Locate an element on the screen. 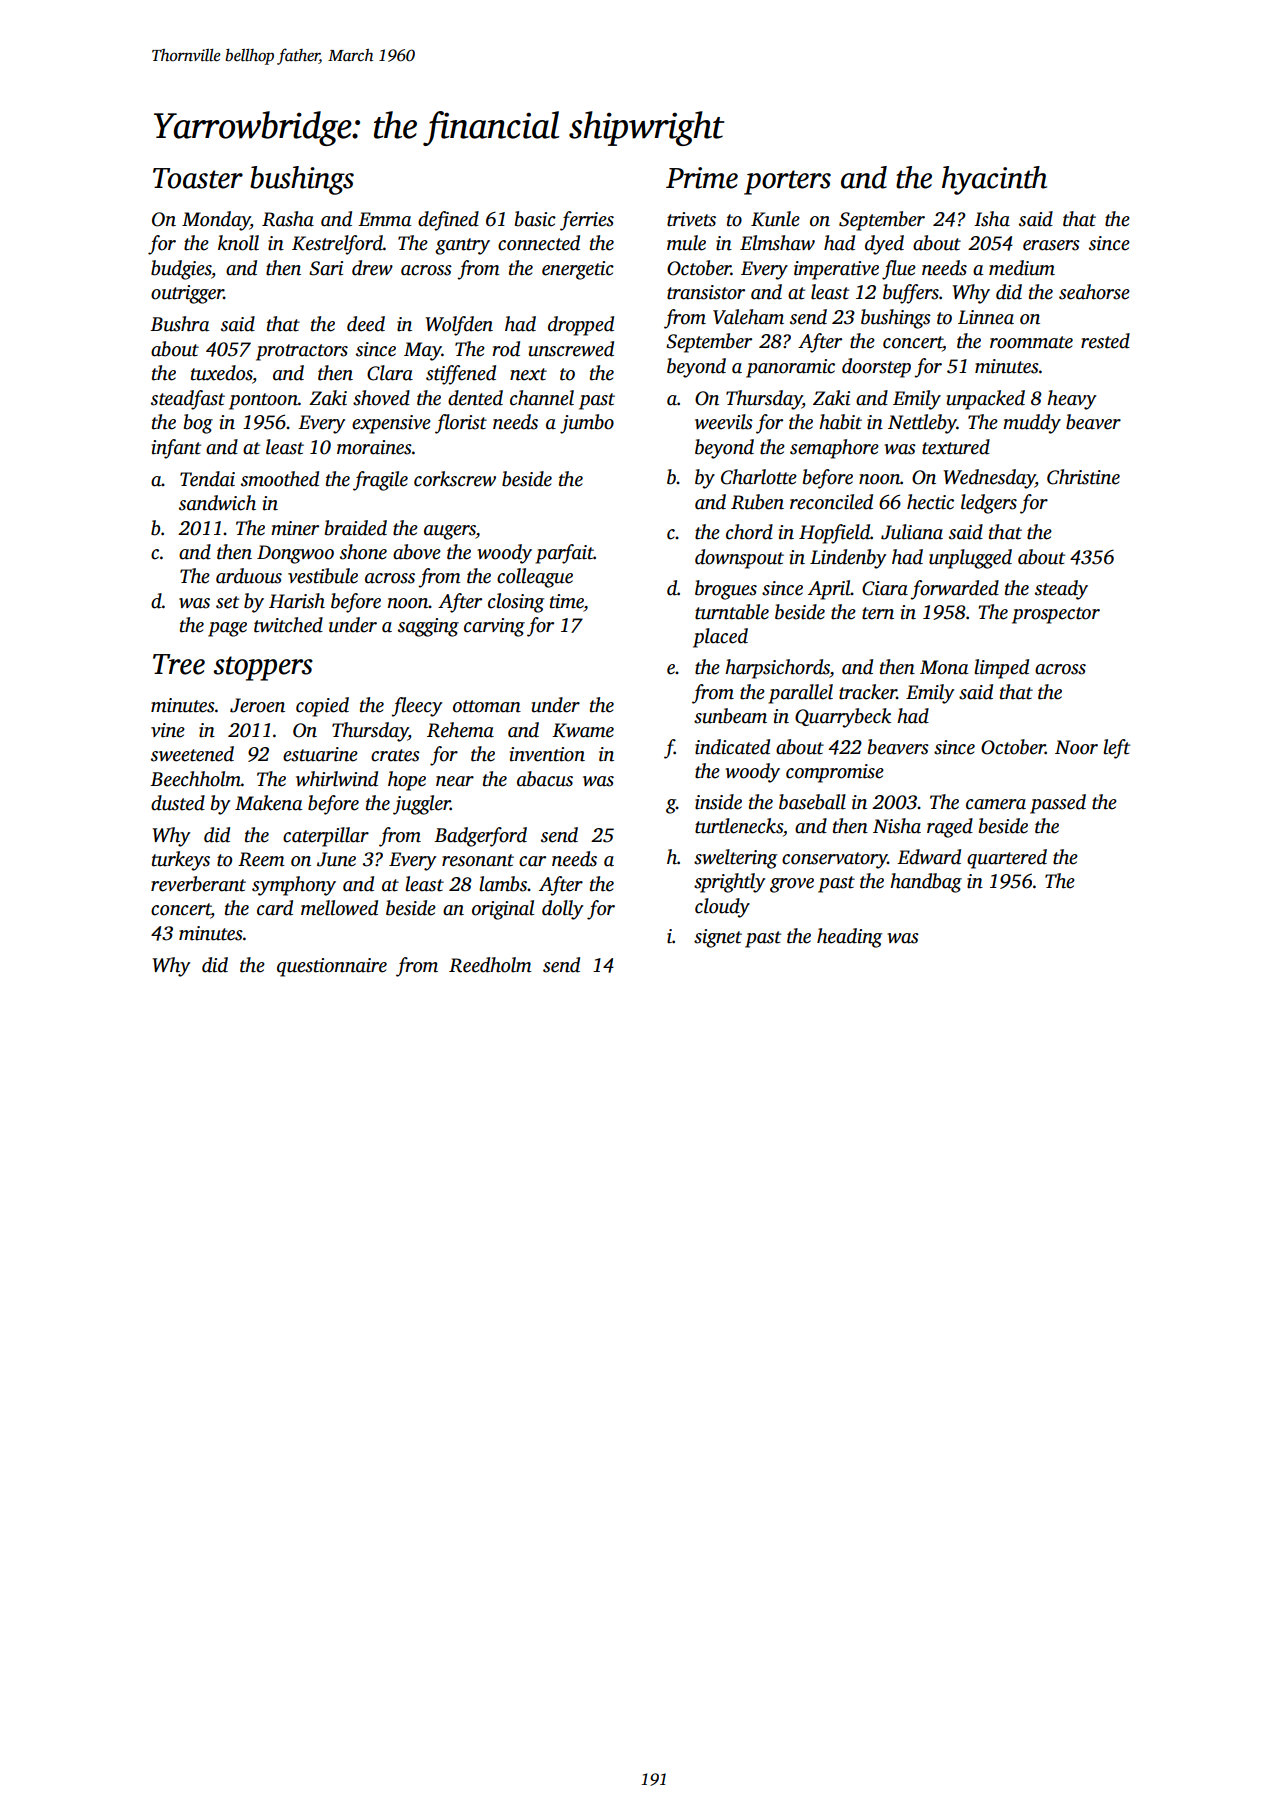 Image resolution: width=1281 pixels, height=1812 pixels. corkscrew is located at coordinates (455, 479).
